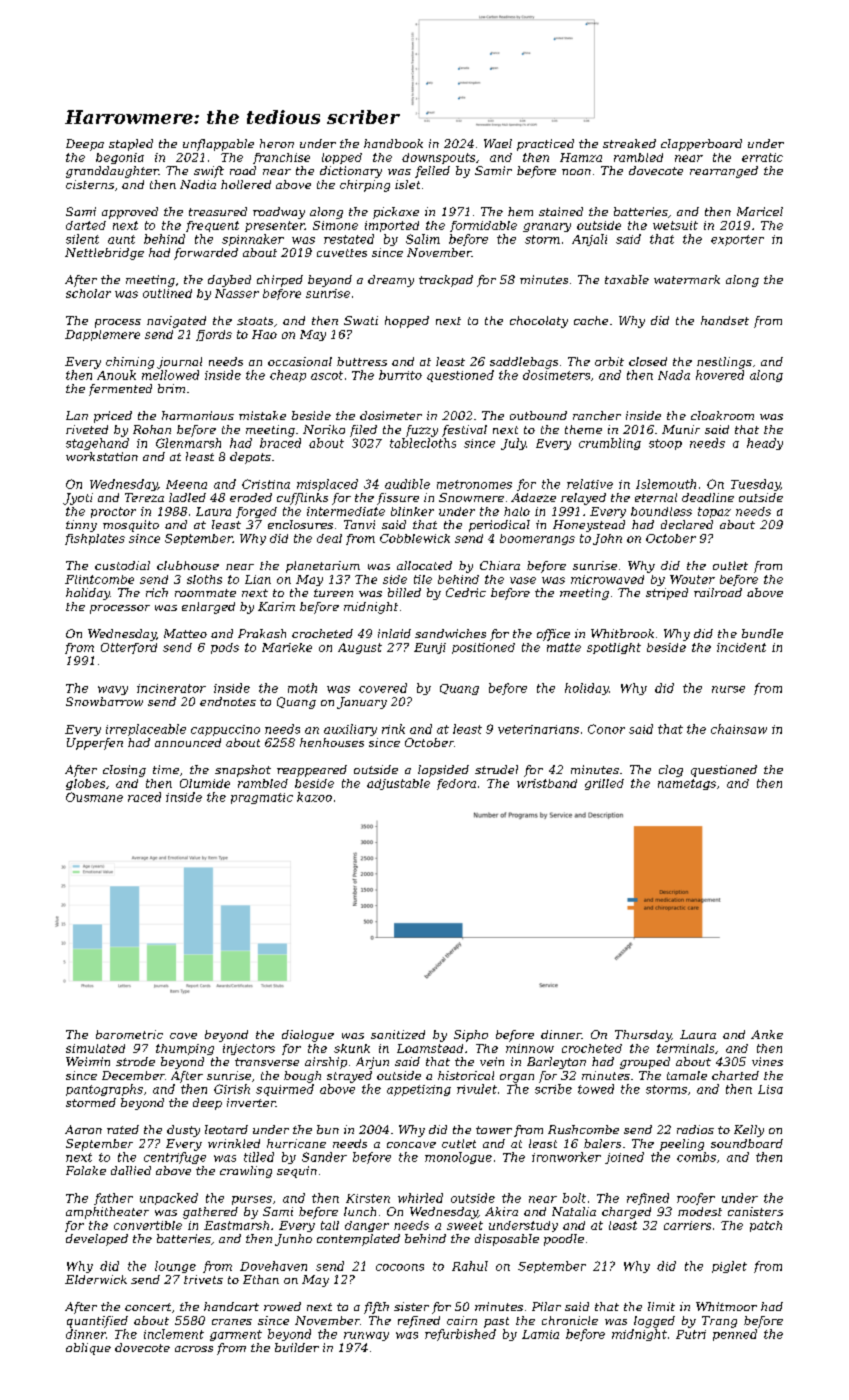 Image resolution: width=849 pixels, height=1400 pixels. I want to click on hovered, so click(720, 375).
